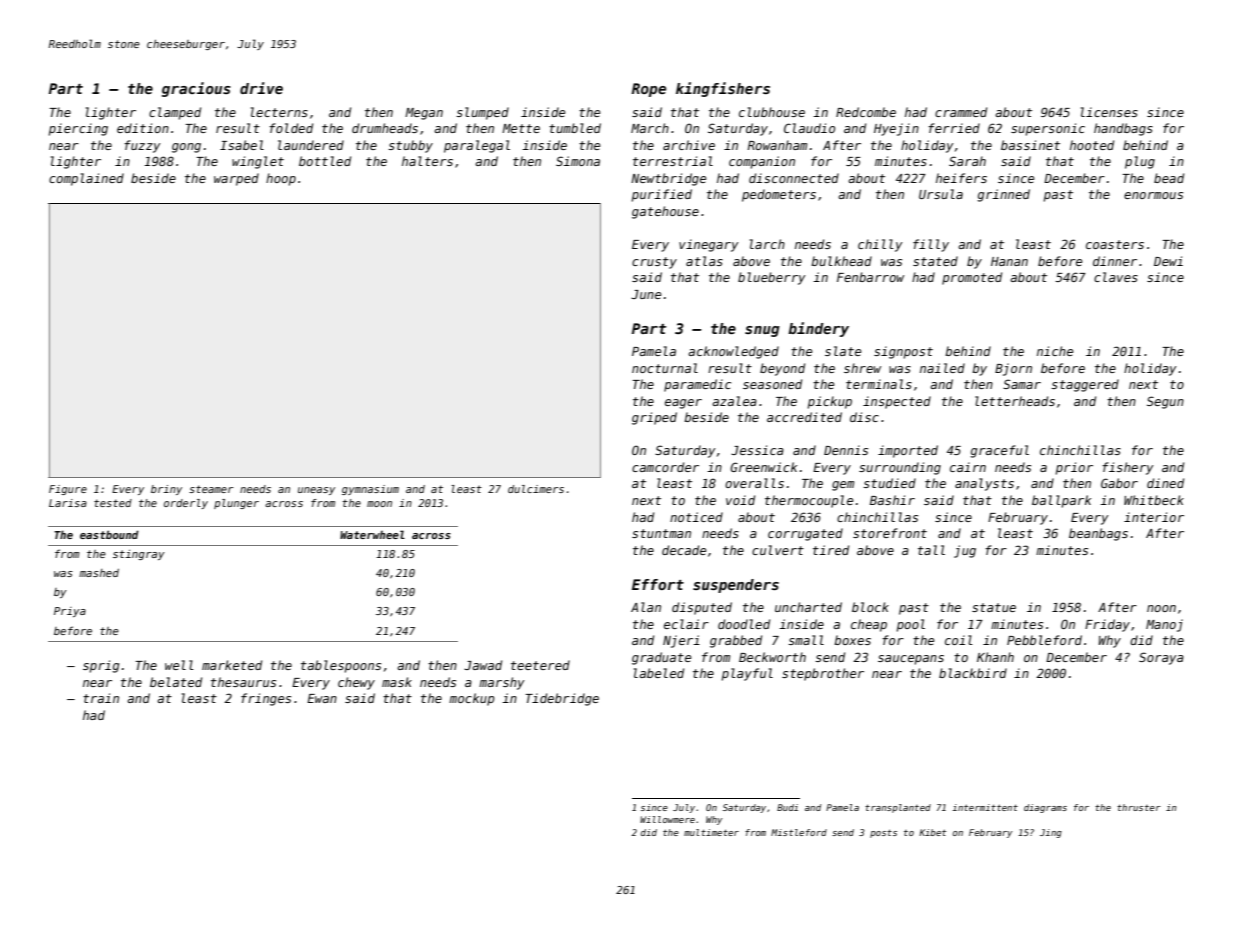  What do you see at coordinates (316, 491) in the image?
I see `uneasy` at bounding box center [316, 491].
